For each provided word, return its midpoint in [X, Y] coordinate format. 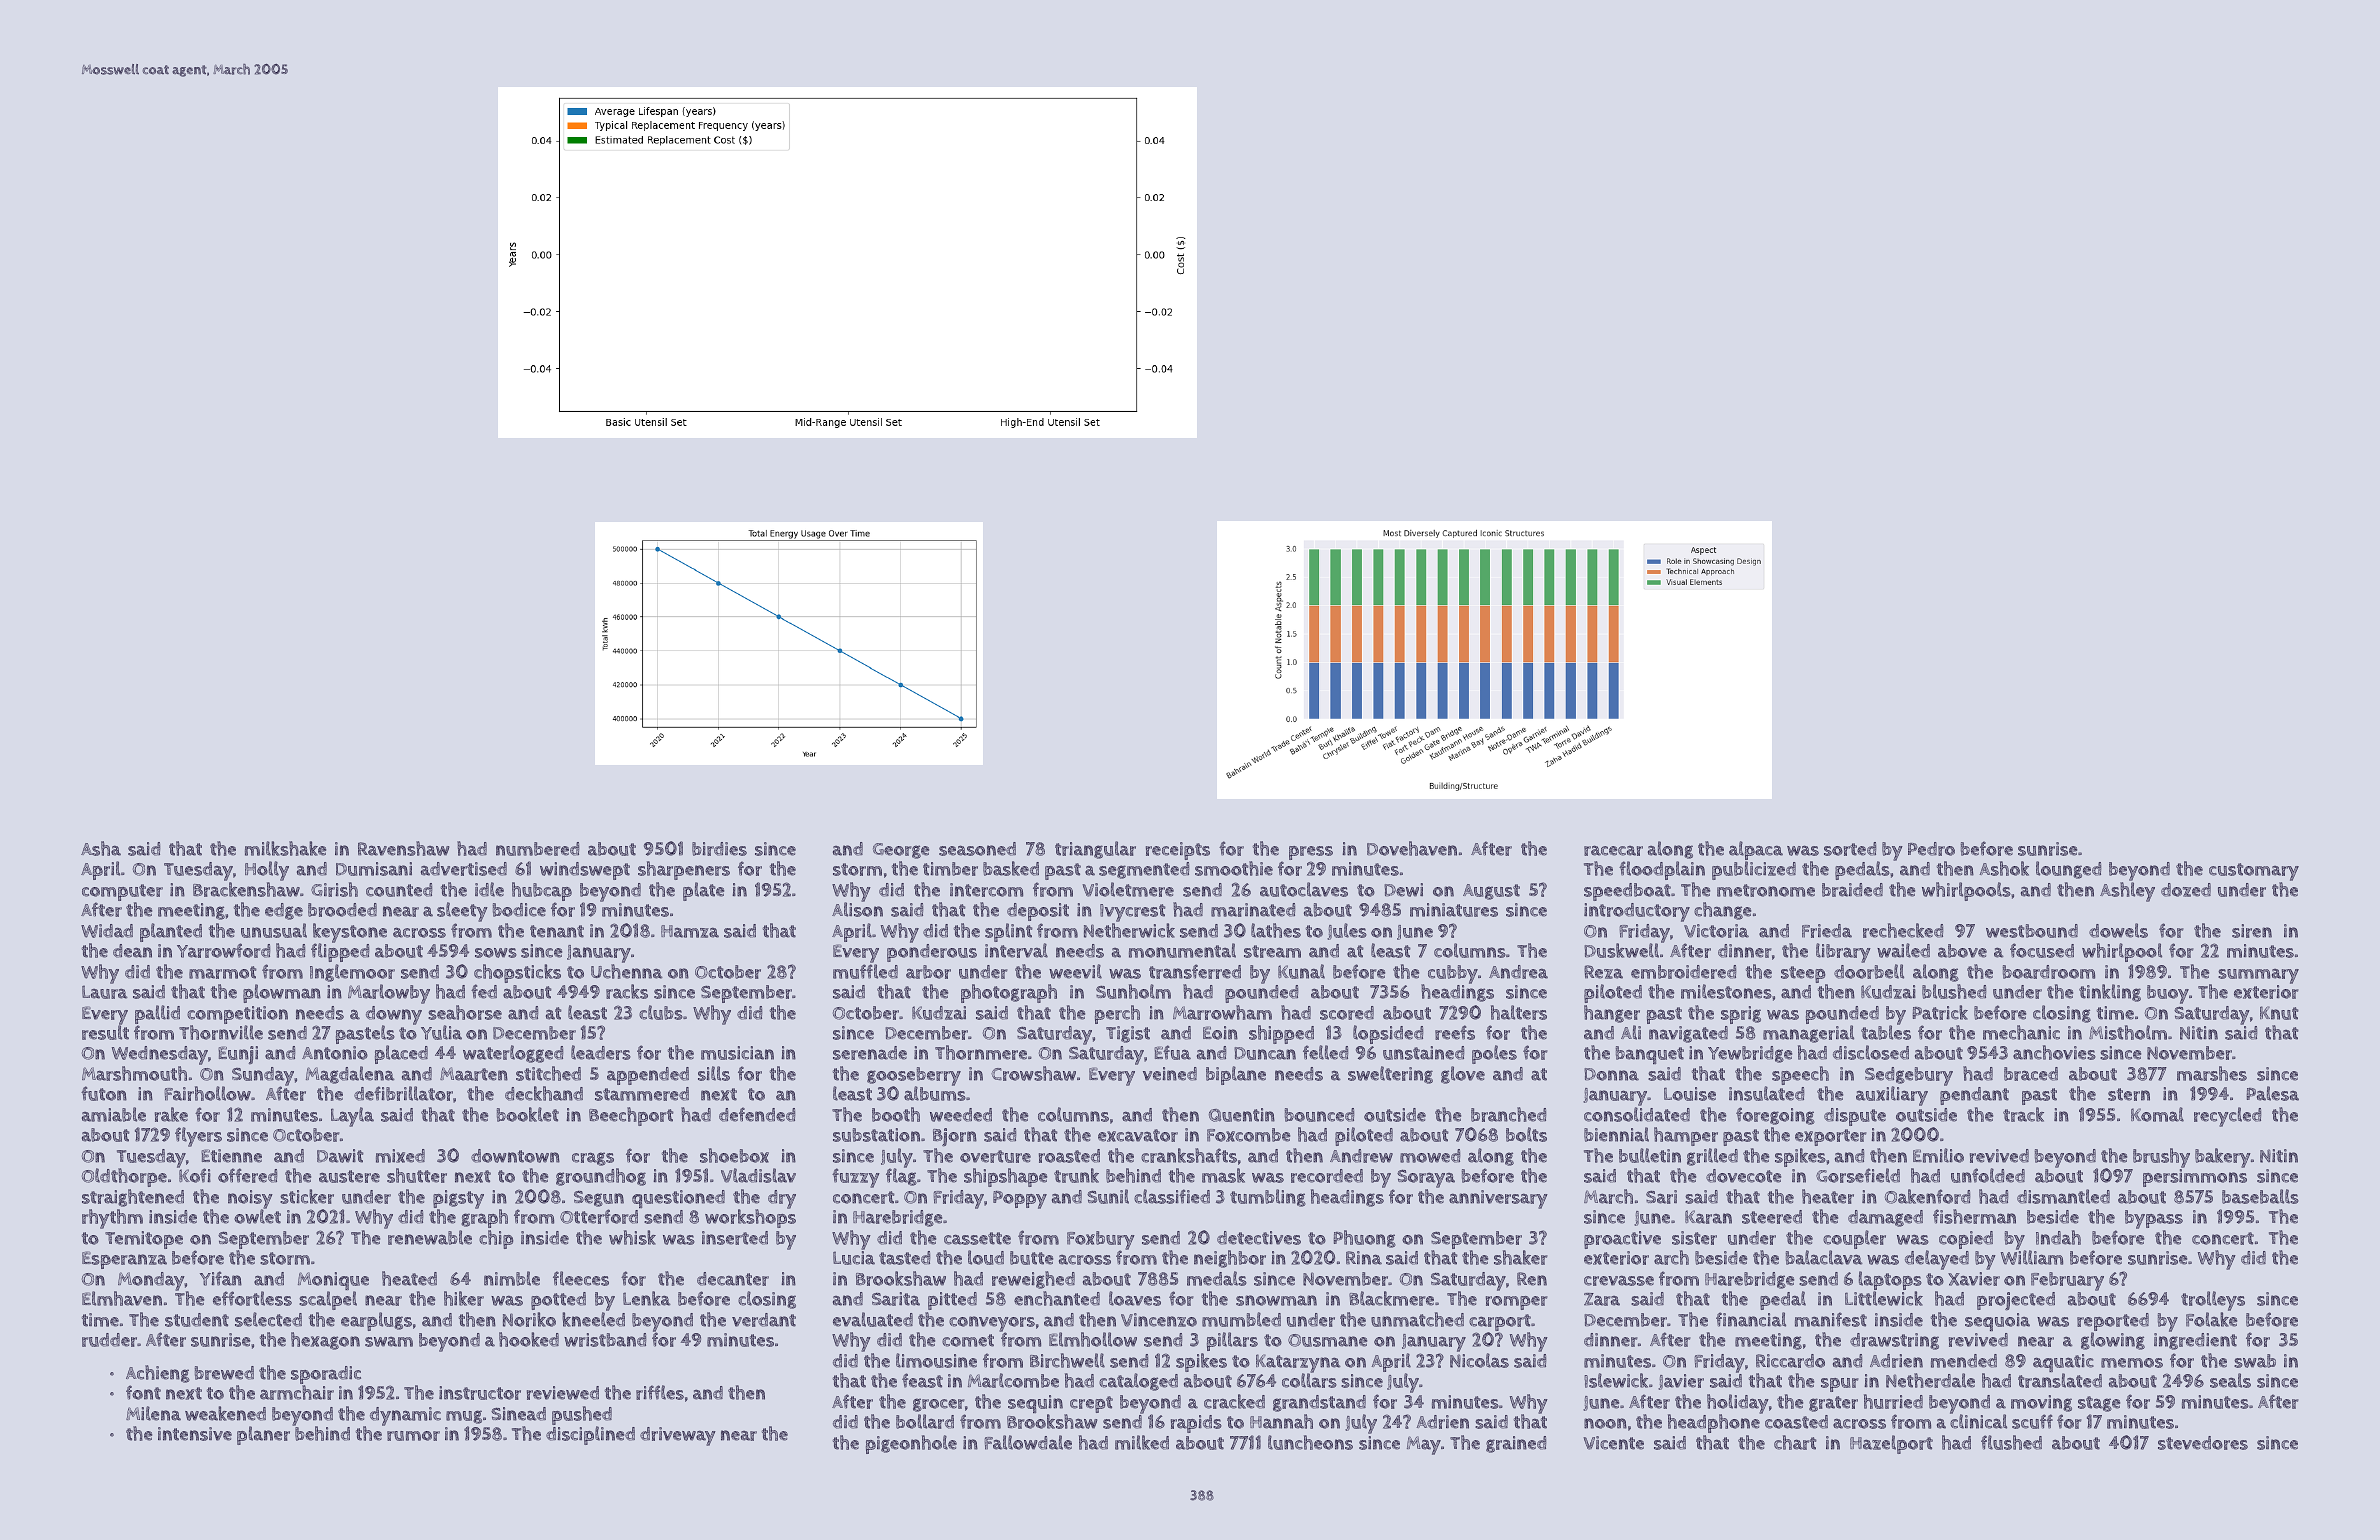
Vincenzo [1159, 1320]
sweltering [1390, 1075]
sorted [1850, 849]
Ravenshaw [404, 848]
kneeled [593, 1319]
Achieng [158, 1374]
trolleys [2213, 1301]
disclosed [1871, 1052]
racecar [1613, 850]
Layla [352, 1117]
